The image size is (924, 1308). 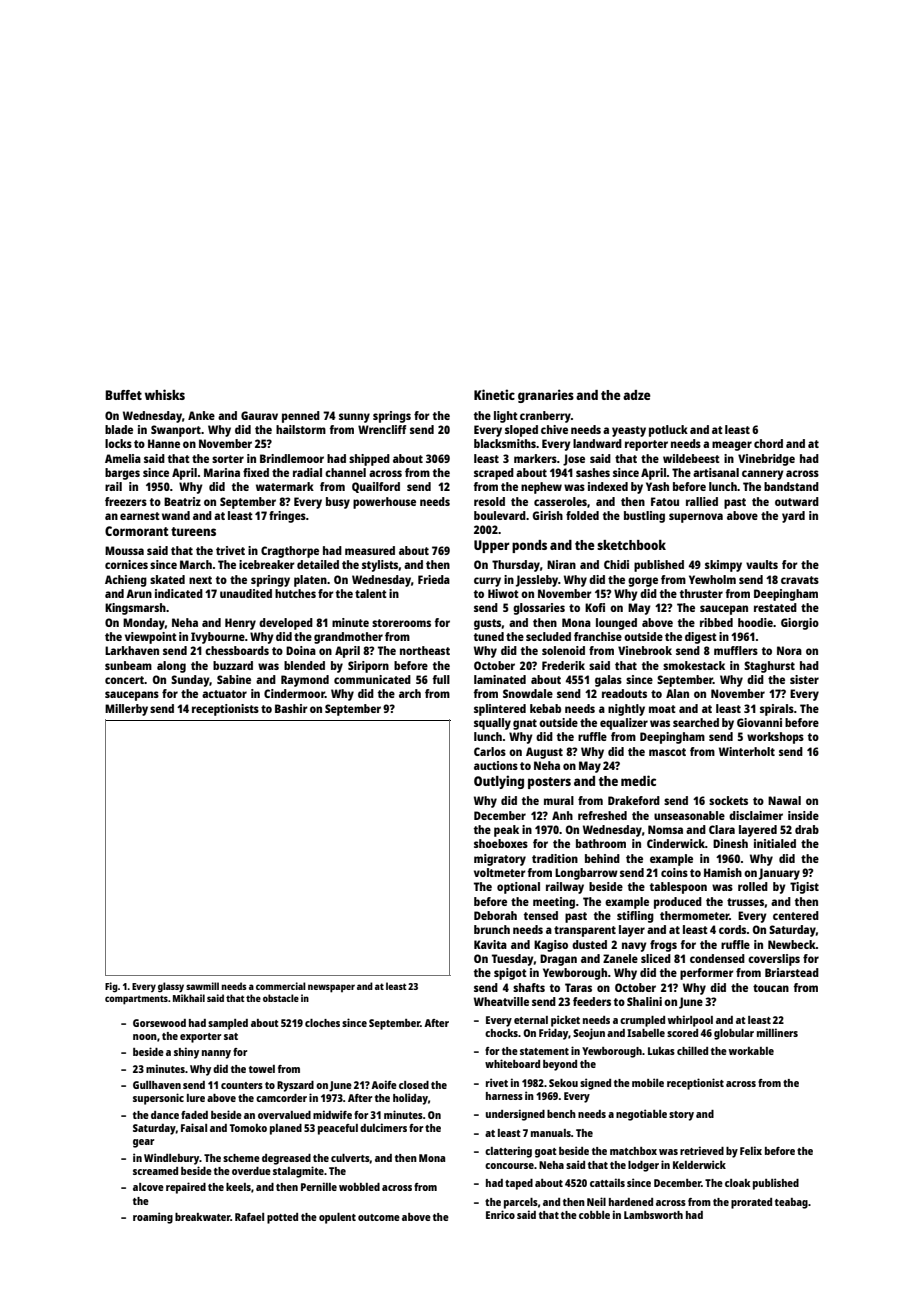 What do you see at coordinates (797, 501) in the screenshot?
I see `outward` at bounding box center [797, 501].
